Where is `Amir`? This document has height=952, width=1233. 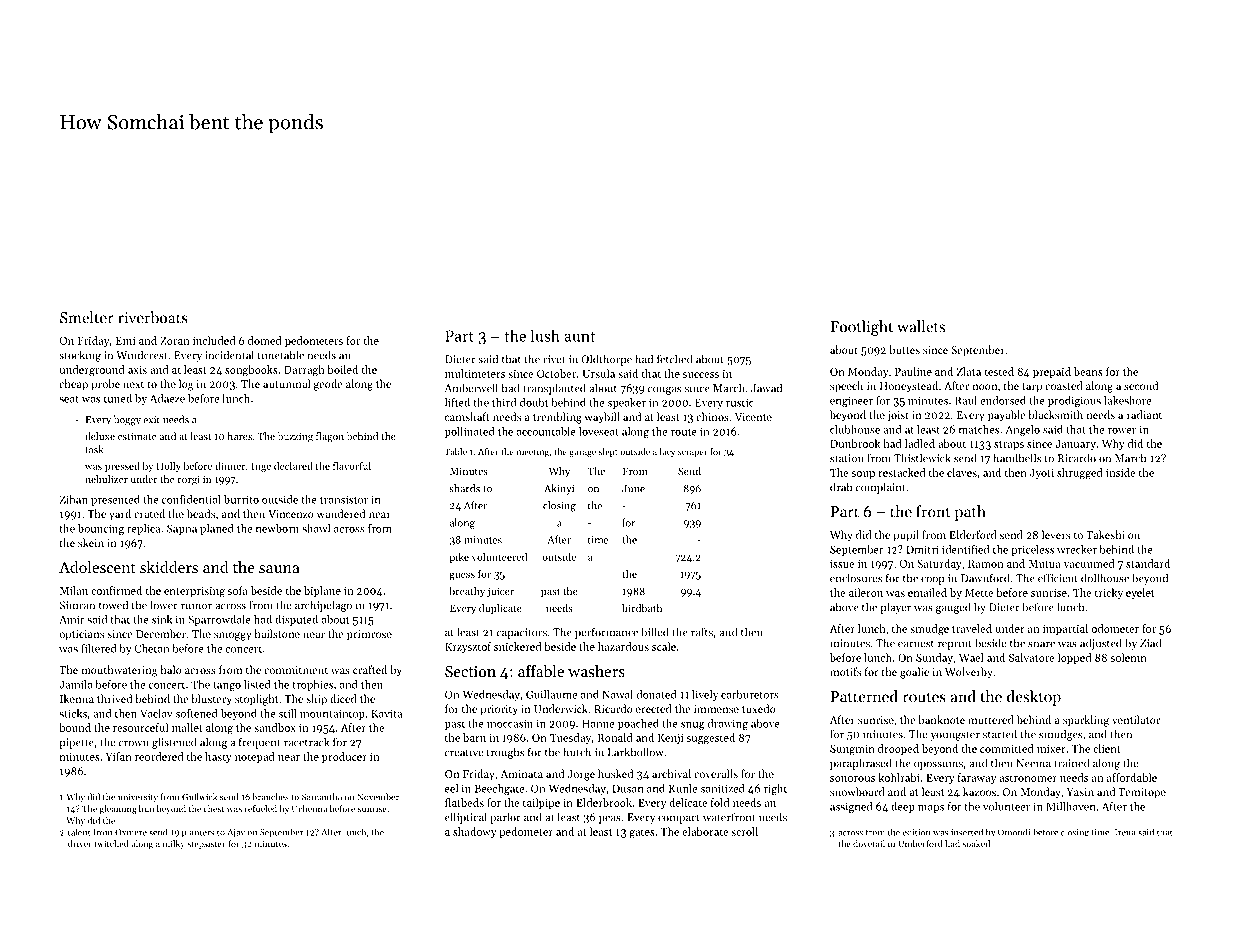
Amir is located at coordinates (72, 619).
